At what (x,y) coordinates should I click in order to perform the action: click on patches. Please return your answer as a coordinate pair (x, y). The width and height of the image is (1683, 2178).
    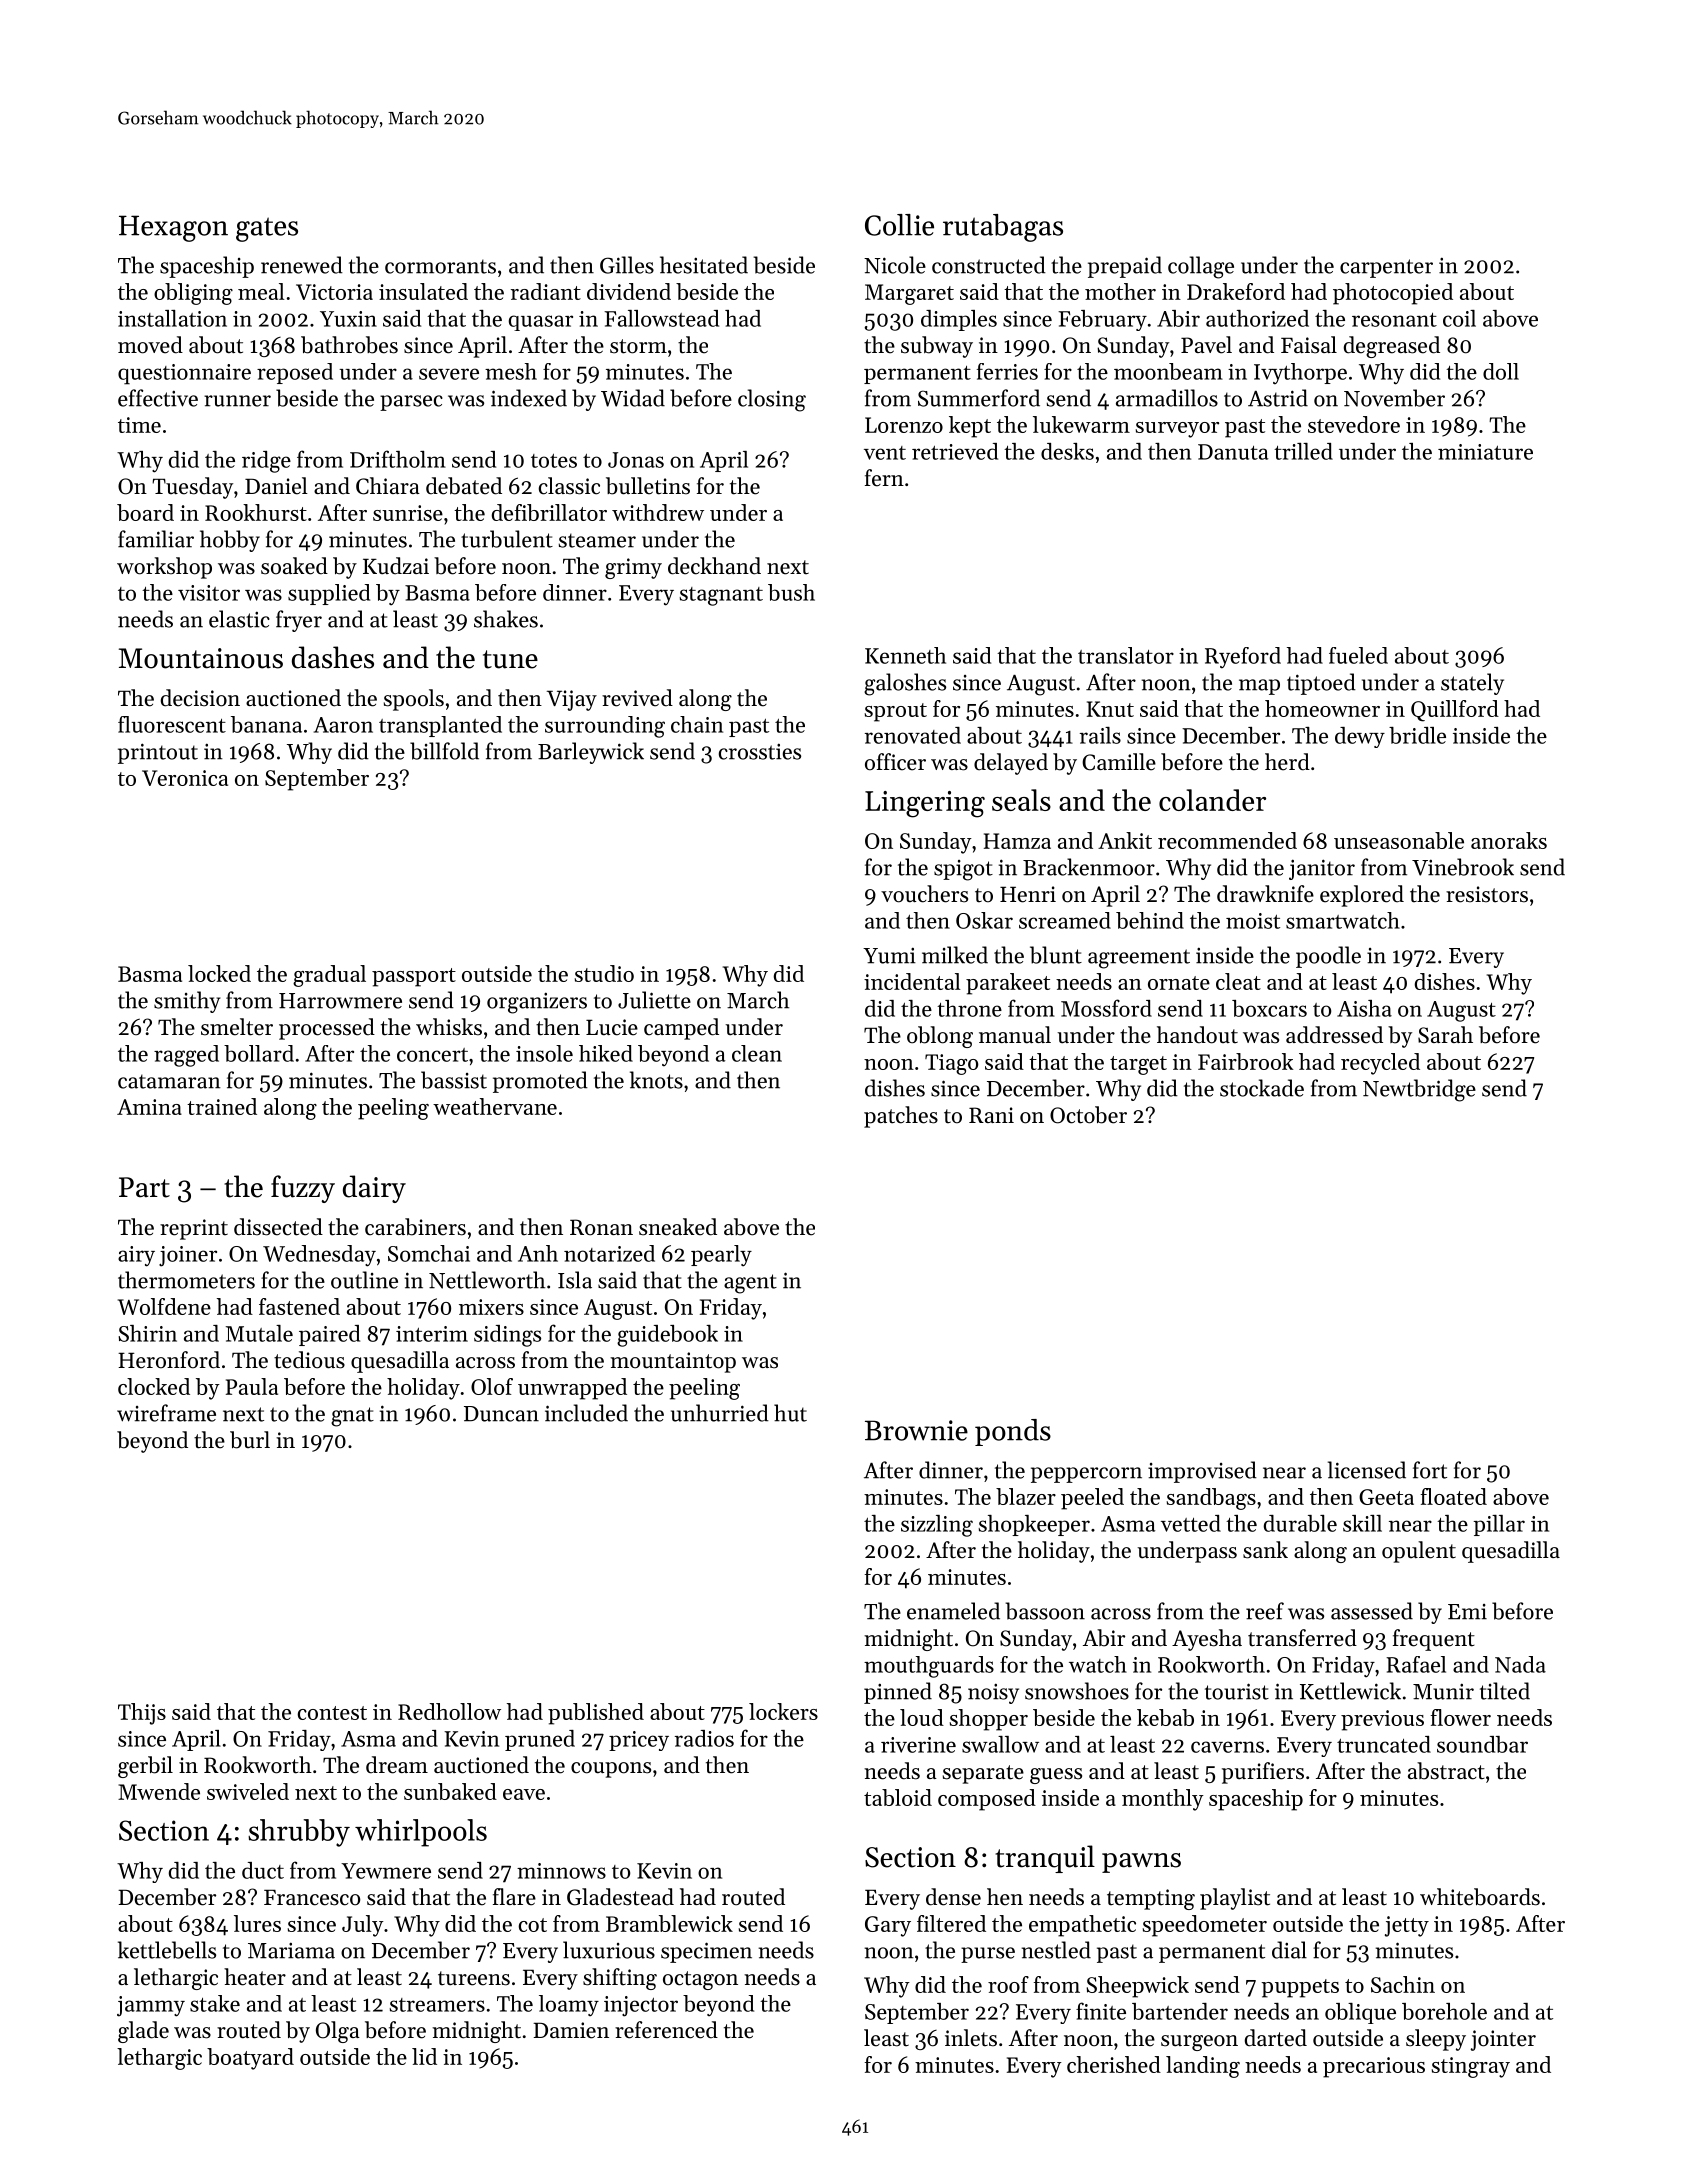
    Looking at the image, I should click on (901, 1117).
